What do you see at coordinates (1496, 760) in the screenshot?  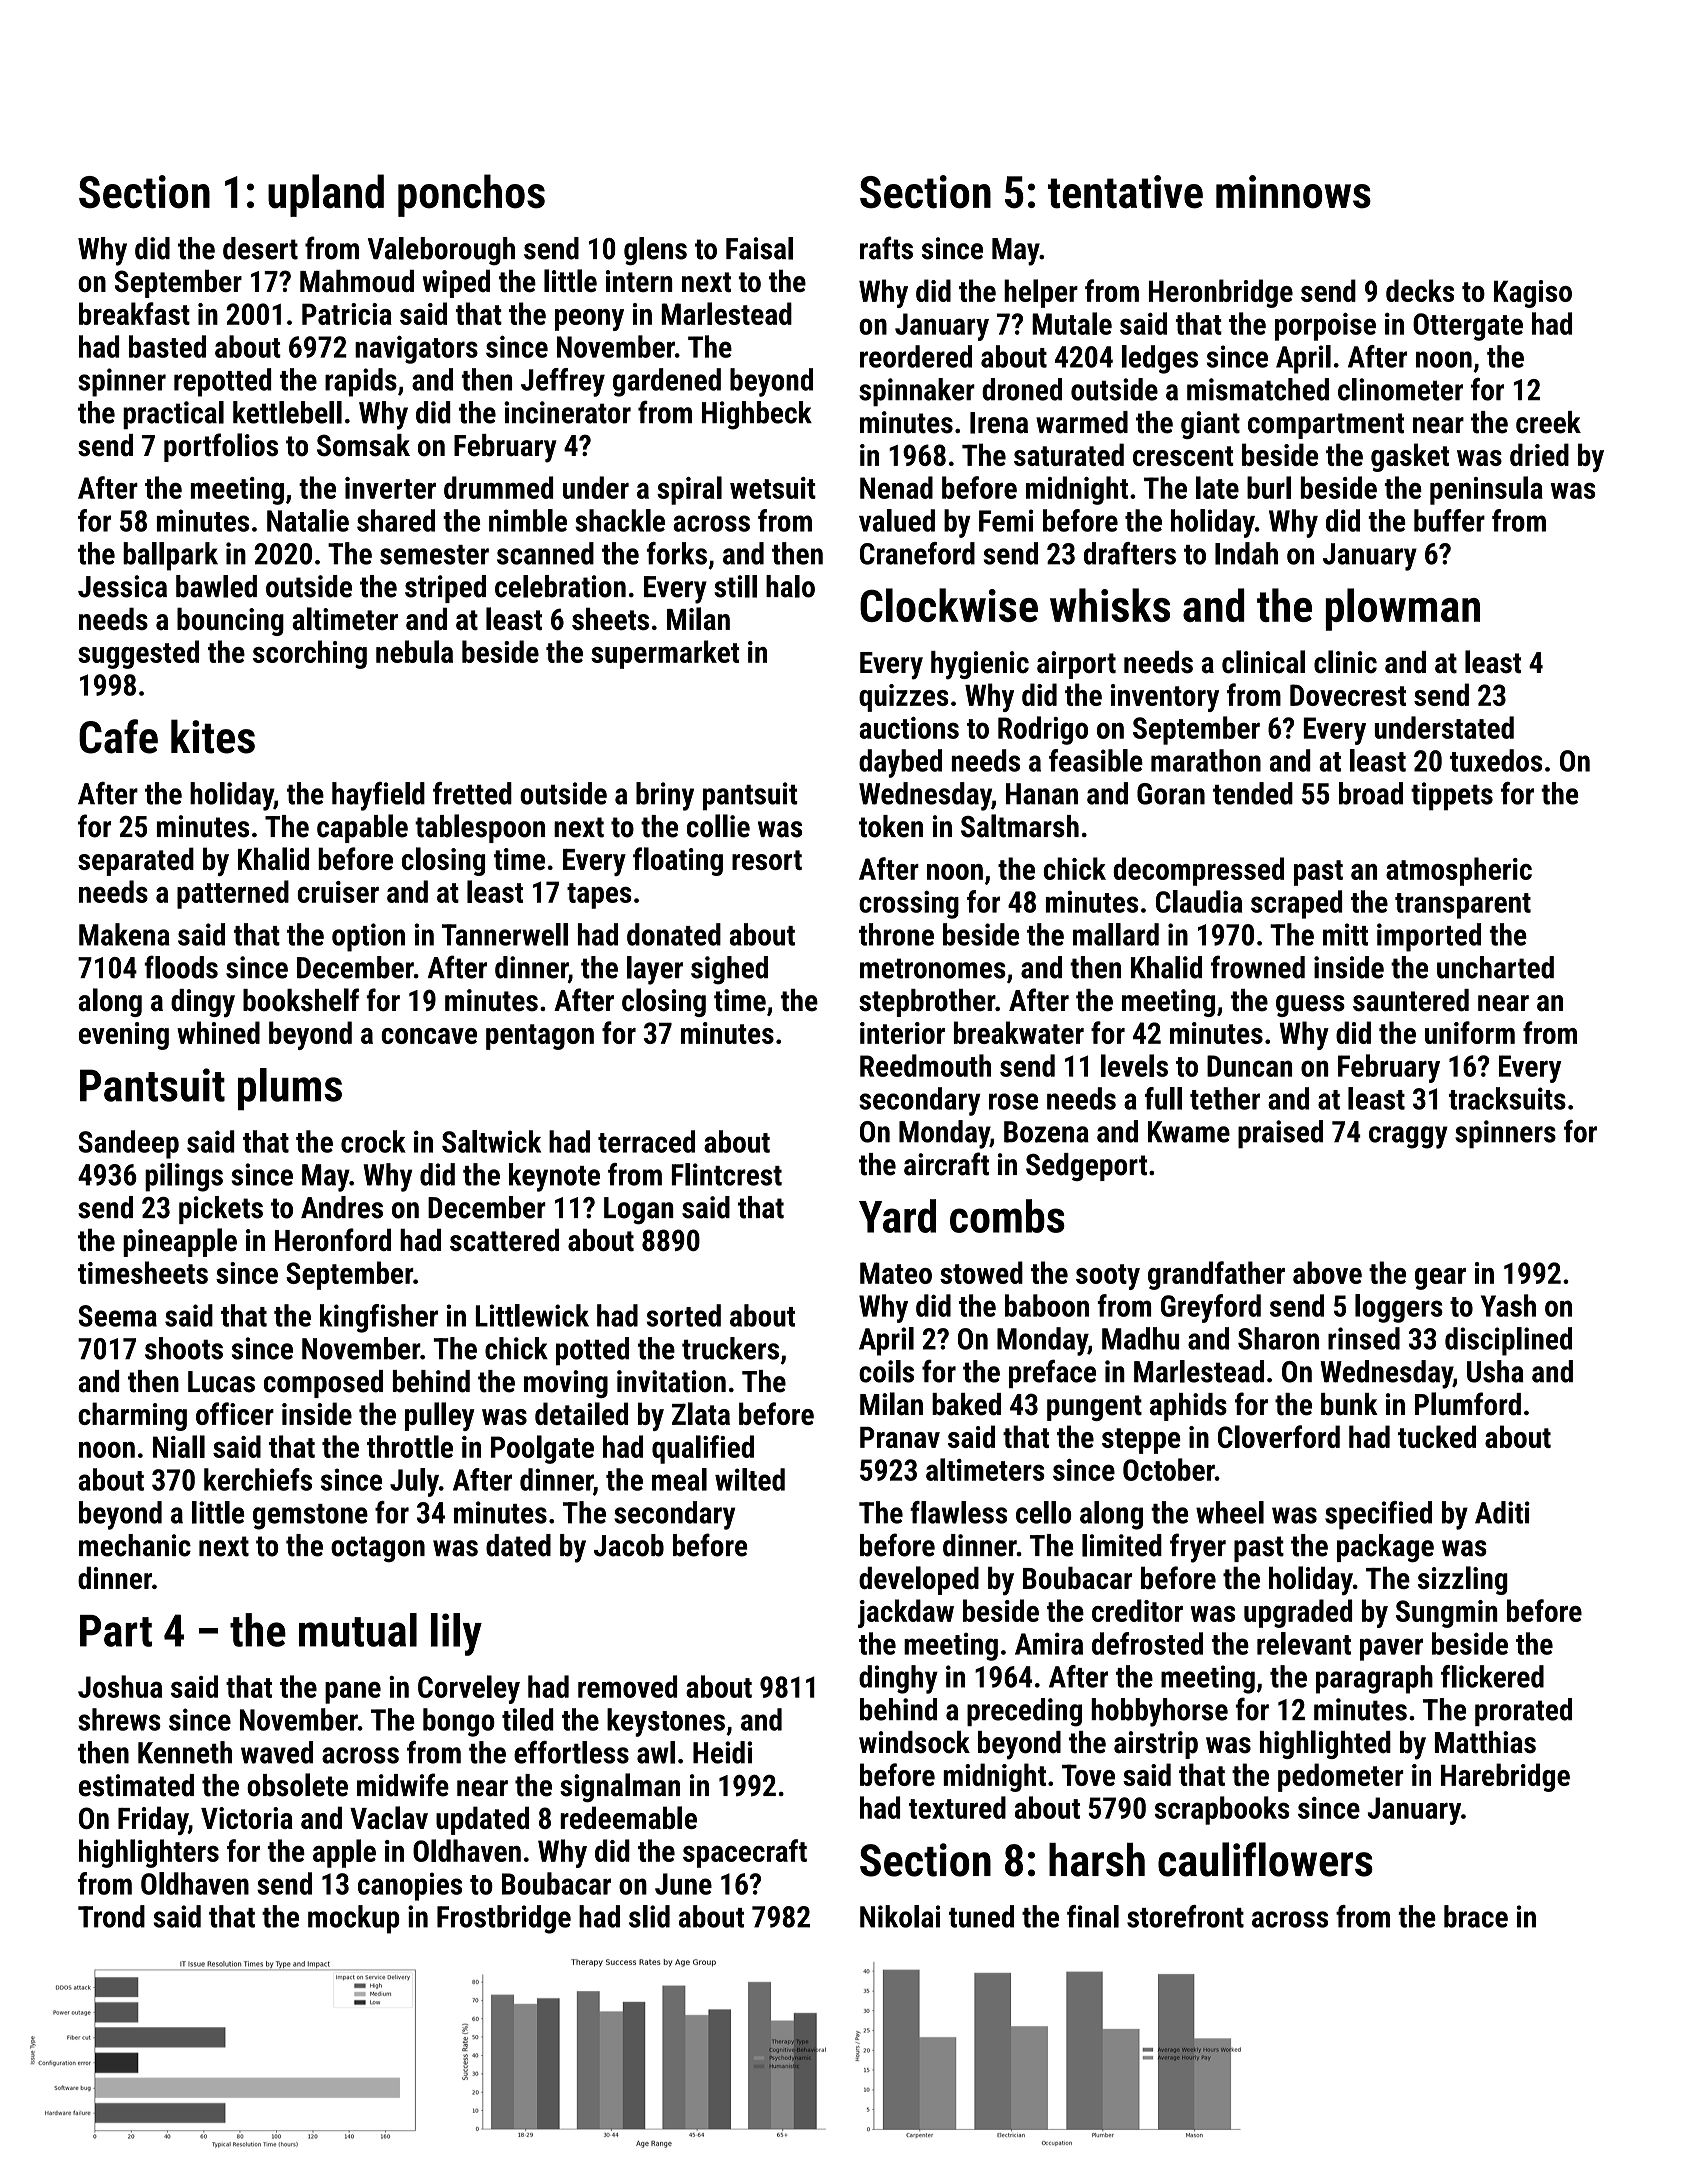 I see `tuxedos` at bounding box center [1496, 760].
